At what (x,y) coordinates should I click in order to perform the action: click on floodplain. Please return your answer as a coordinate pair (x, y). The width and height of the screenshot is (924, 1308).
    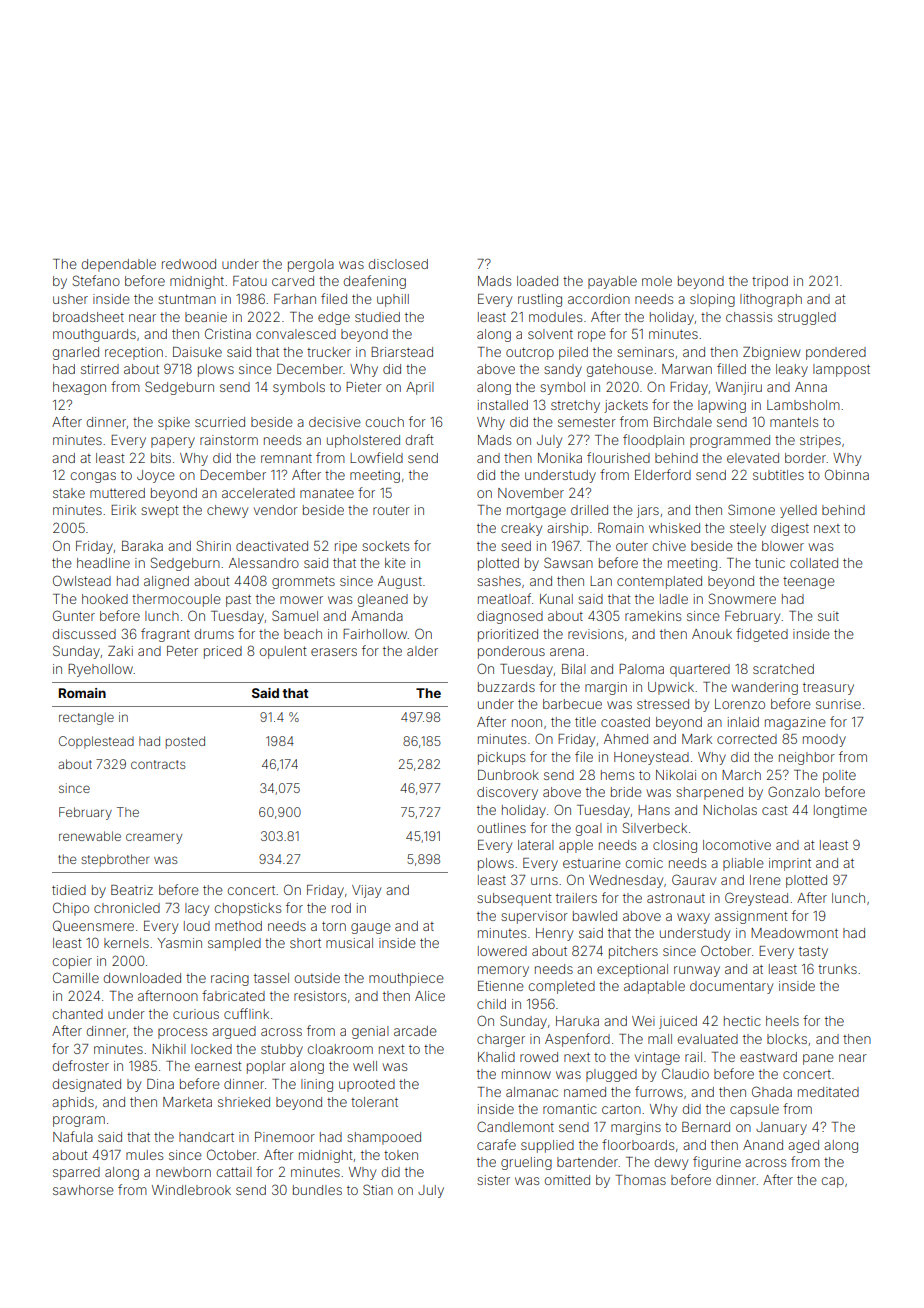
    Looking at the image, I should click on (653, 441).
